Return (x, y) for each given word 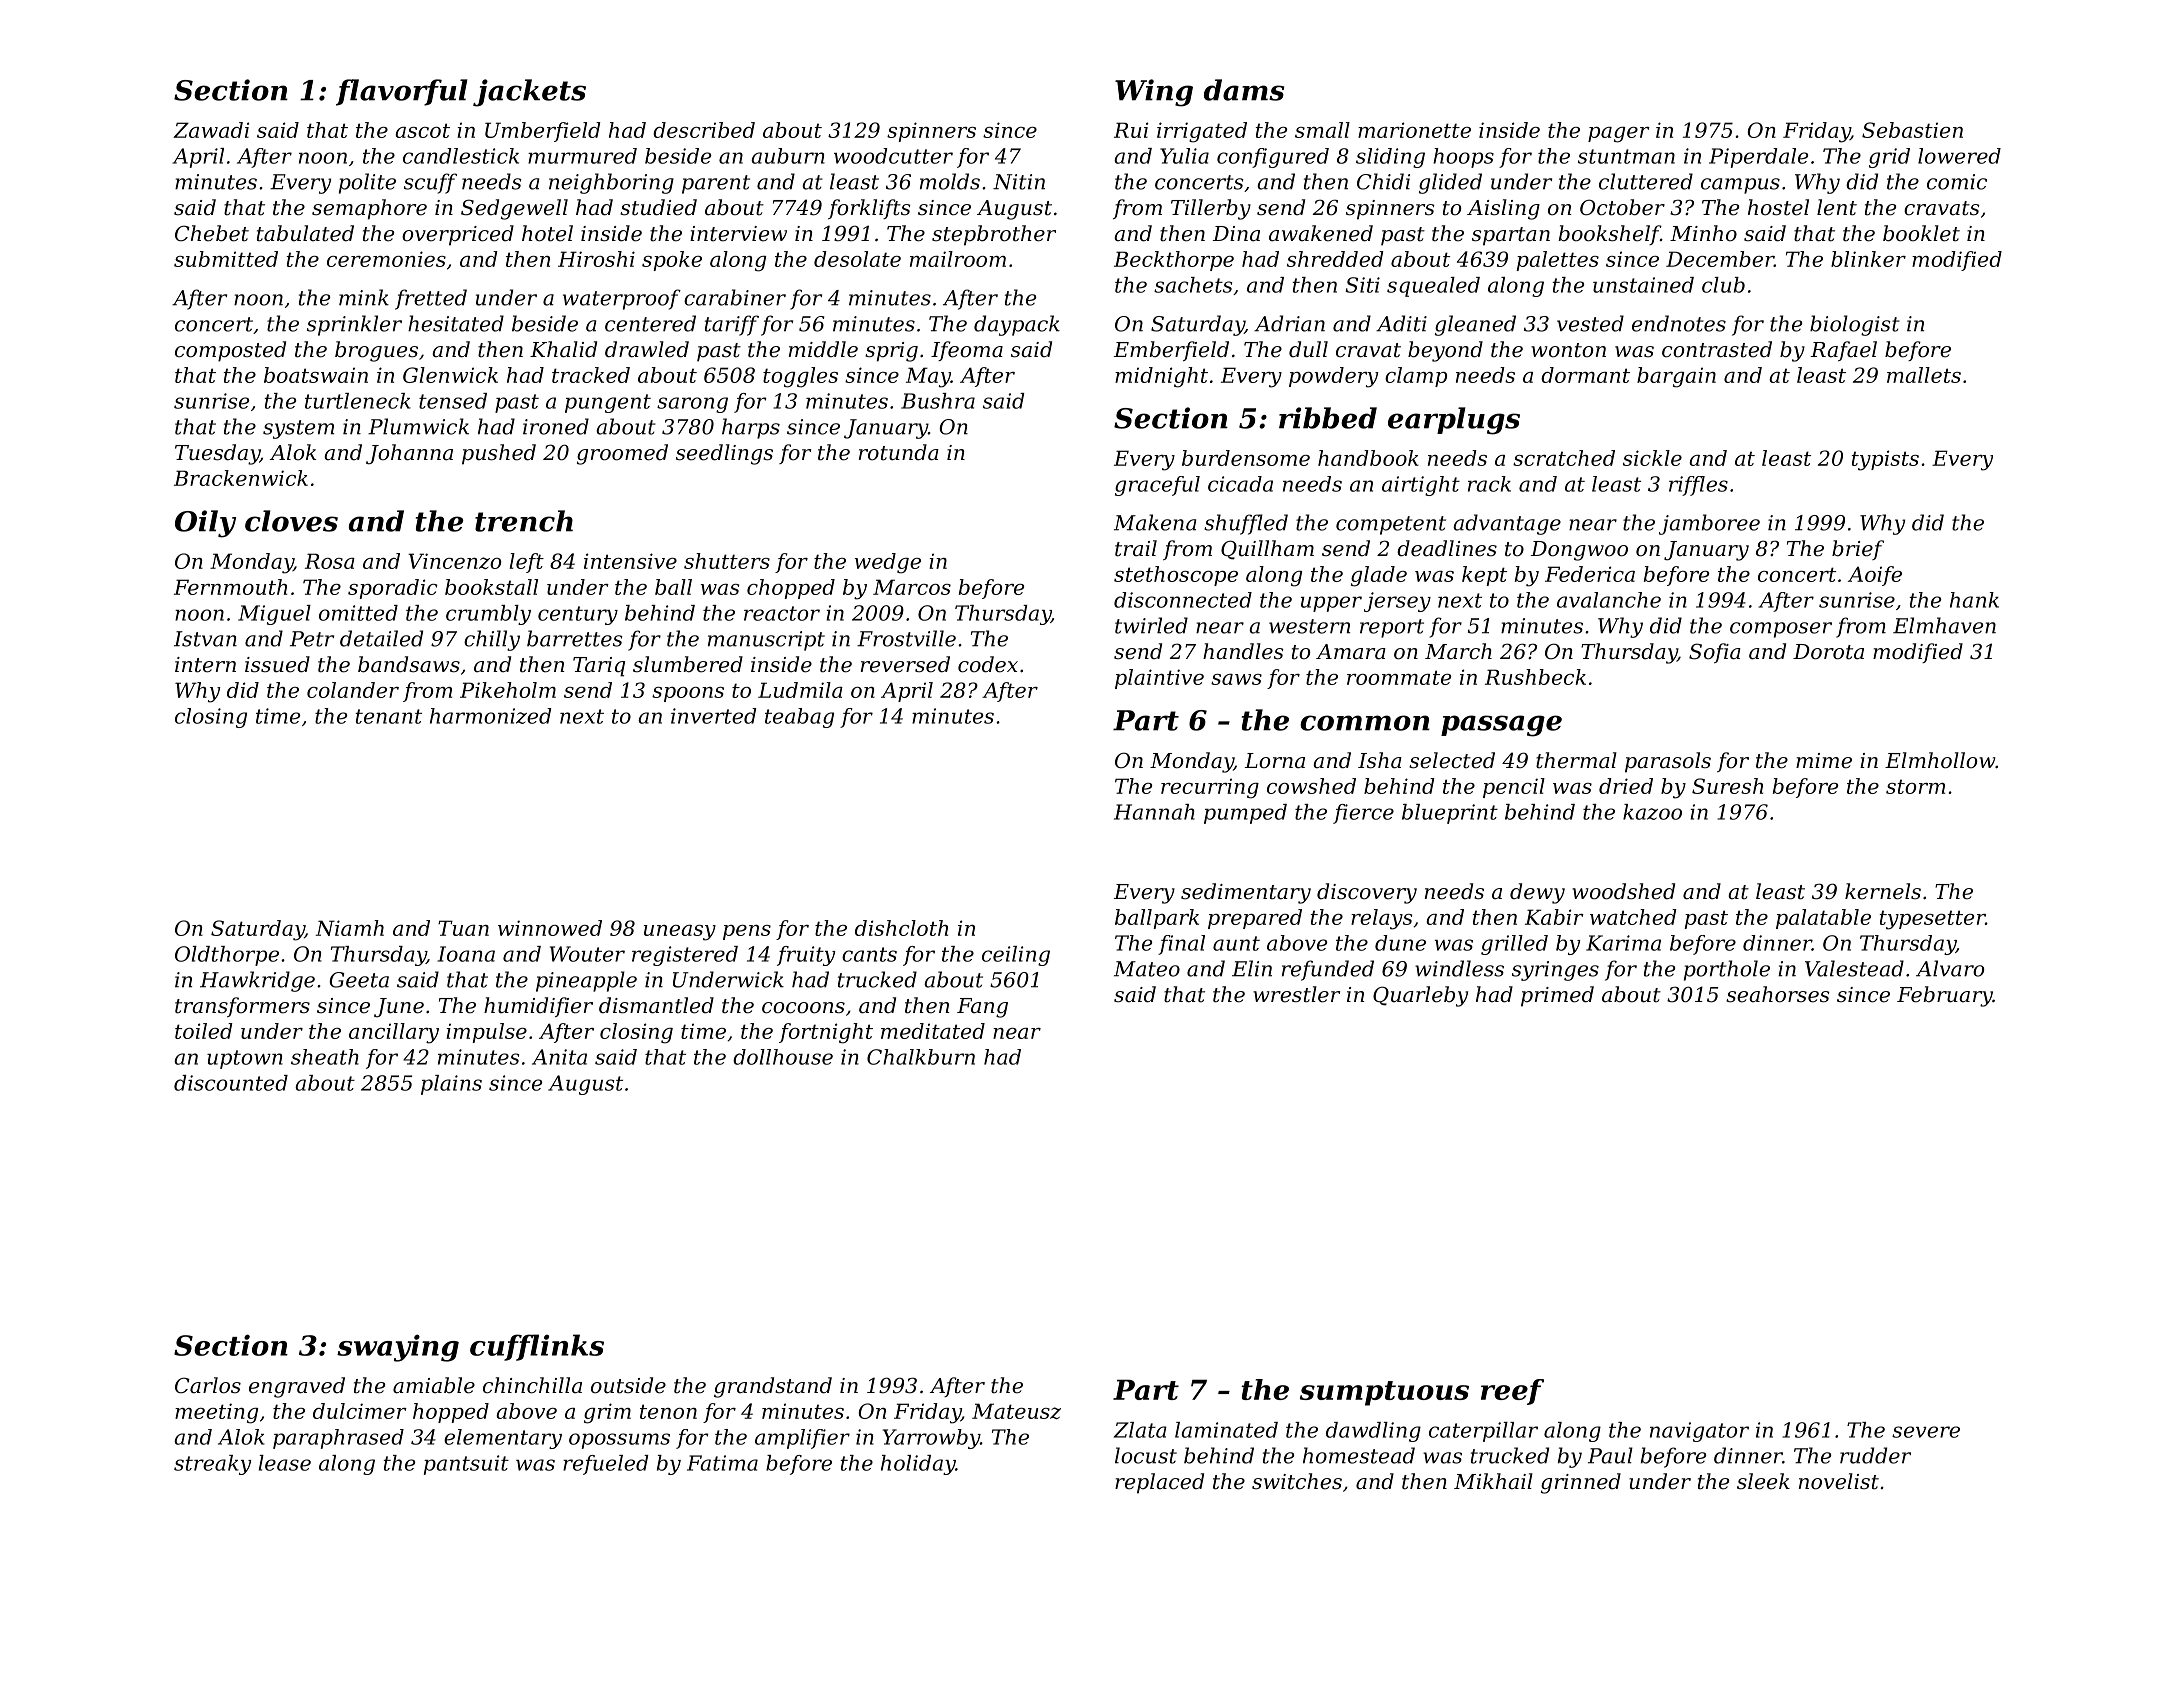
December (1720, 259)
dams (1244, 90)
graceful (1157, 486)
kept (1484, 576)
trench (524, 521)
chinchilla (532, 1385)
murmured (582, 156)
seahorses (1778, 994)
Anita (559, 1057)
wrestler (1296, 994)
